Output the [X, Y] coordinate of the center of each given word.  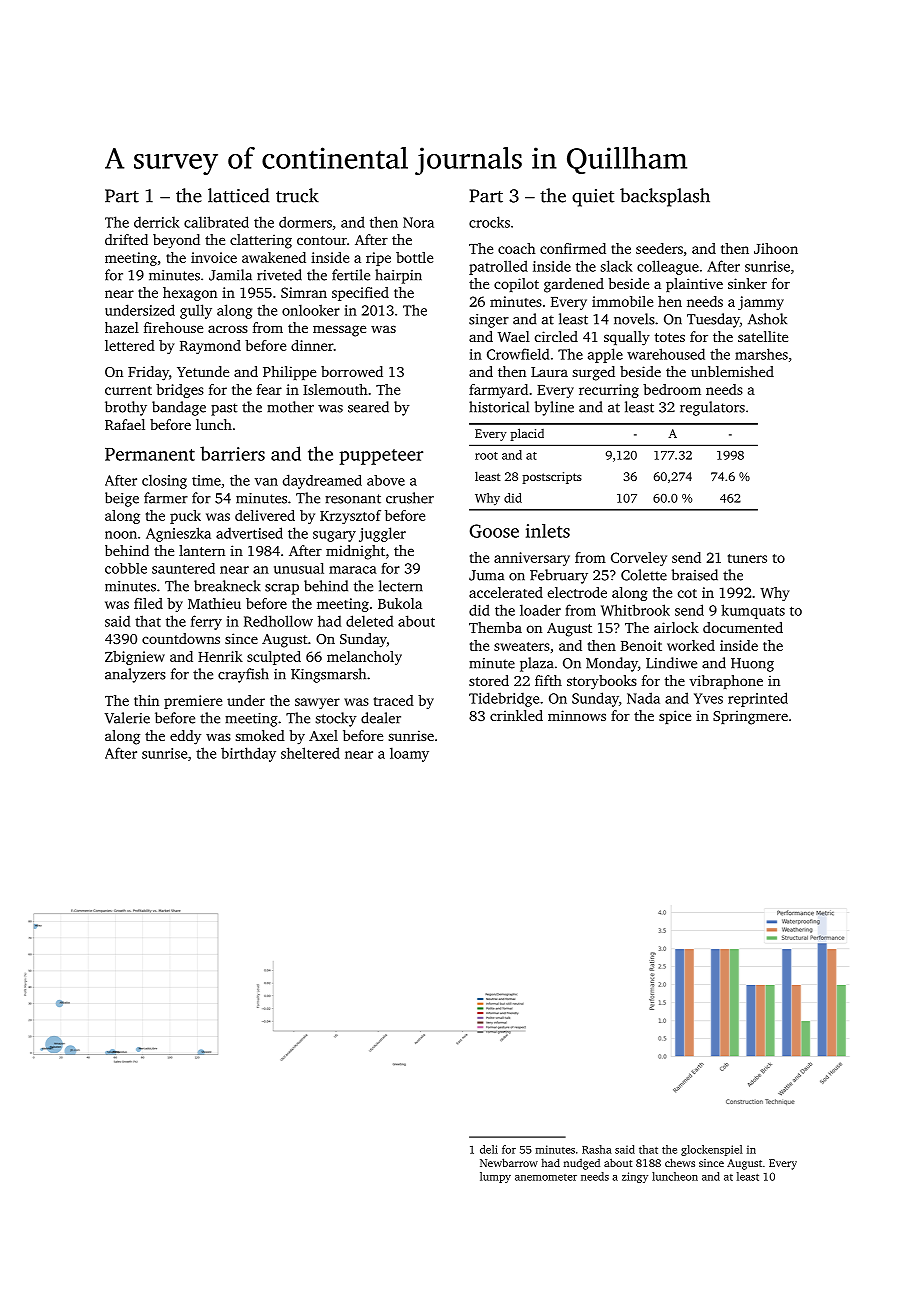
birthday [248, 754]
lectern [401, 586]
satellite [763, 336]
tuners [747, 558]
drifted [126, 239]
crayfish [243, 675]
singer [489, 321]
